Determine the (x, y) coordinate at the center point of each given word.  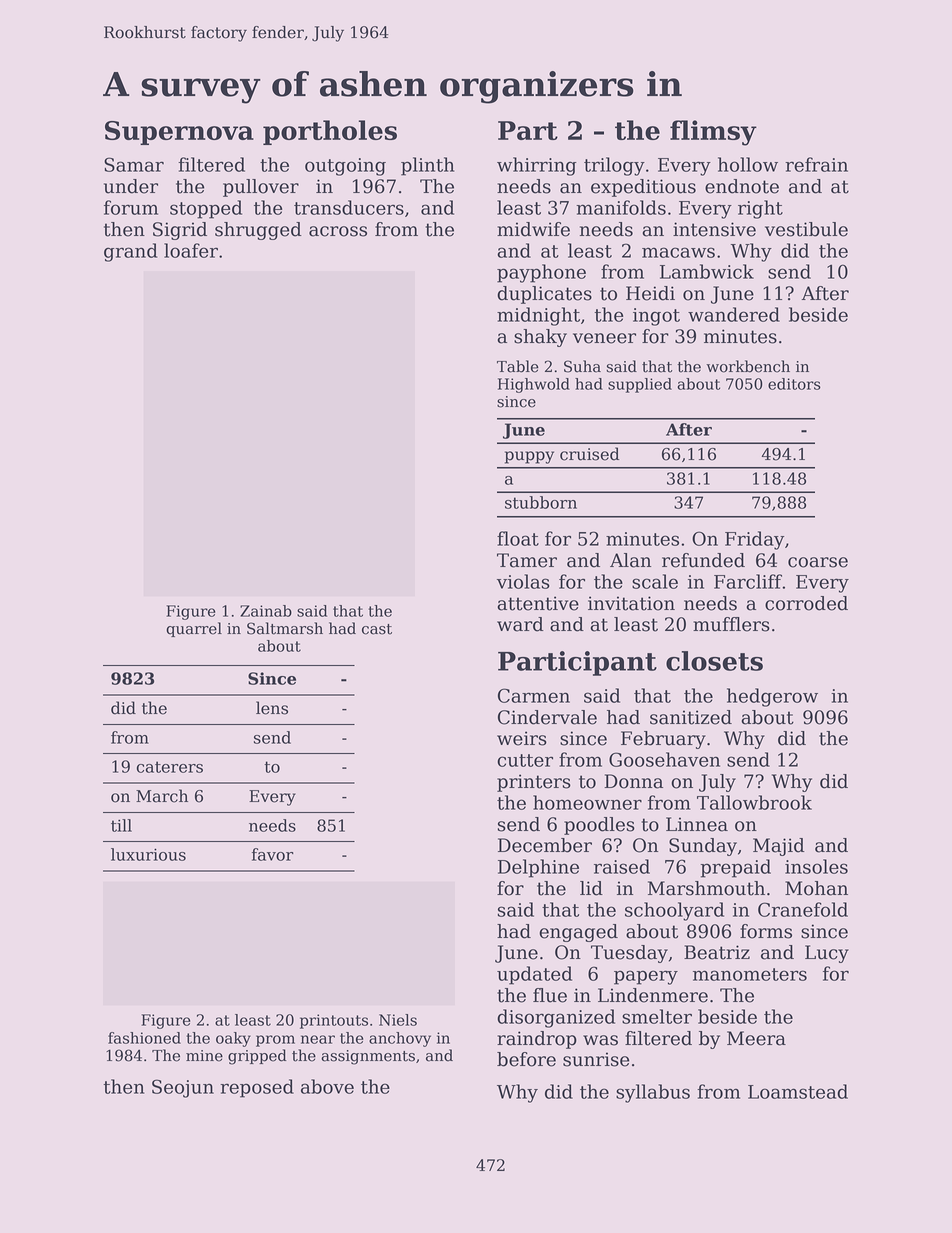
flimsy (713, 133)
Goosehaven (664, 759)
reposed (257, 1088)
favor (273, 854)
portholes (330, 132)
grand (130, 252)
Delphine (538, 868)
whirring (537, 166)
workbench (748, 366)
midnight (538, 316)
